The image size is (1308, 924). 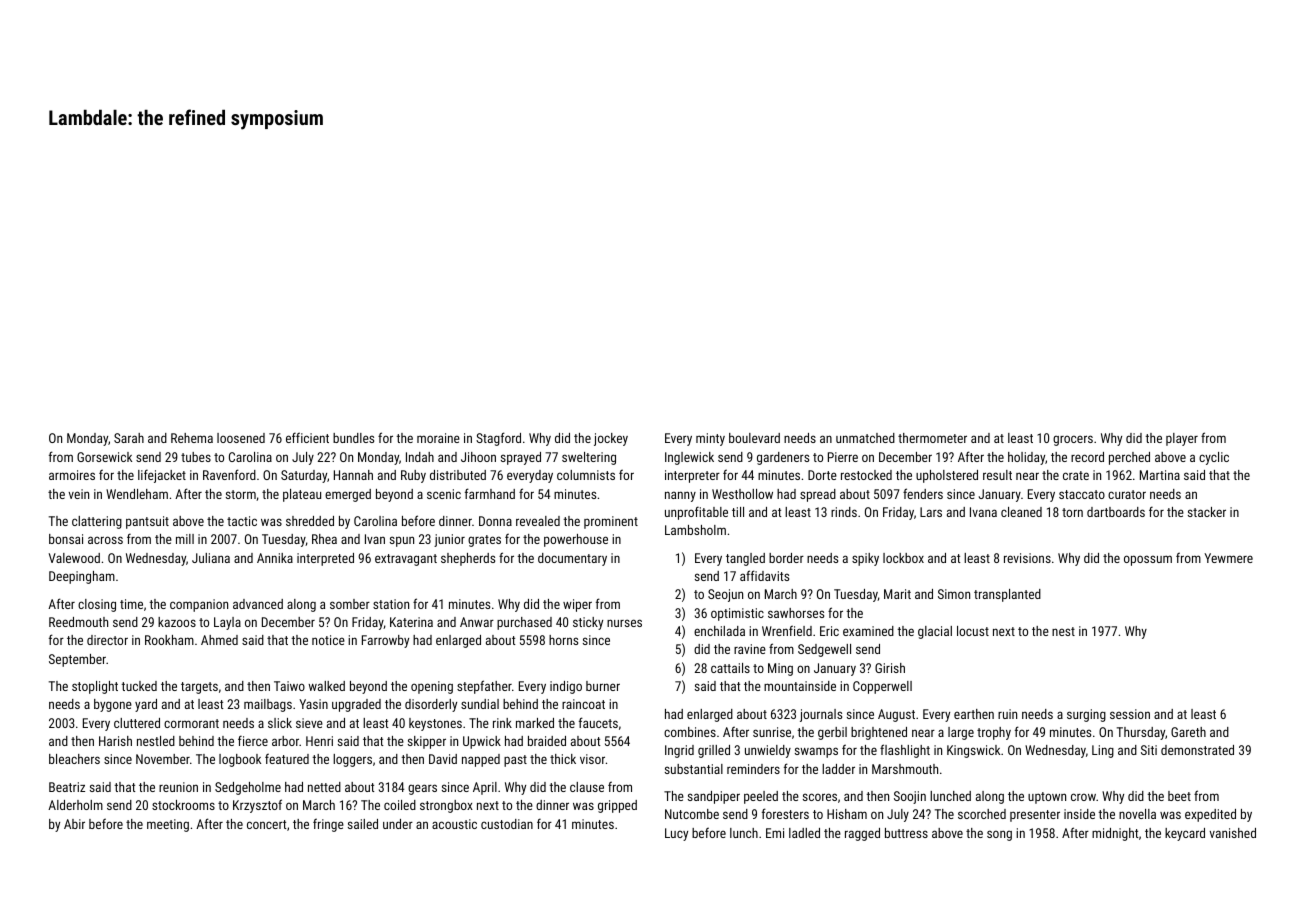 What do you see at coordinates (495, 521) in the screenshot?
I see `Donna` at bounding box center [495, 521].
